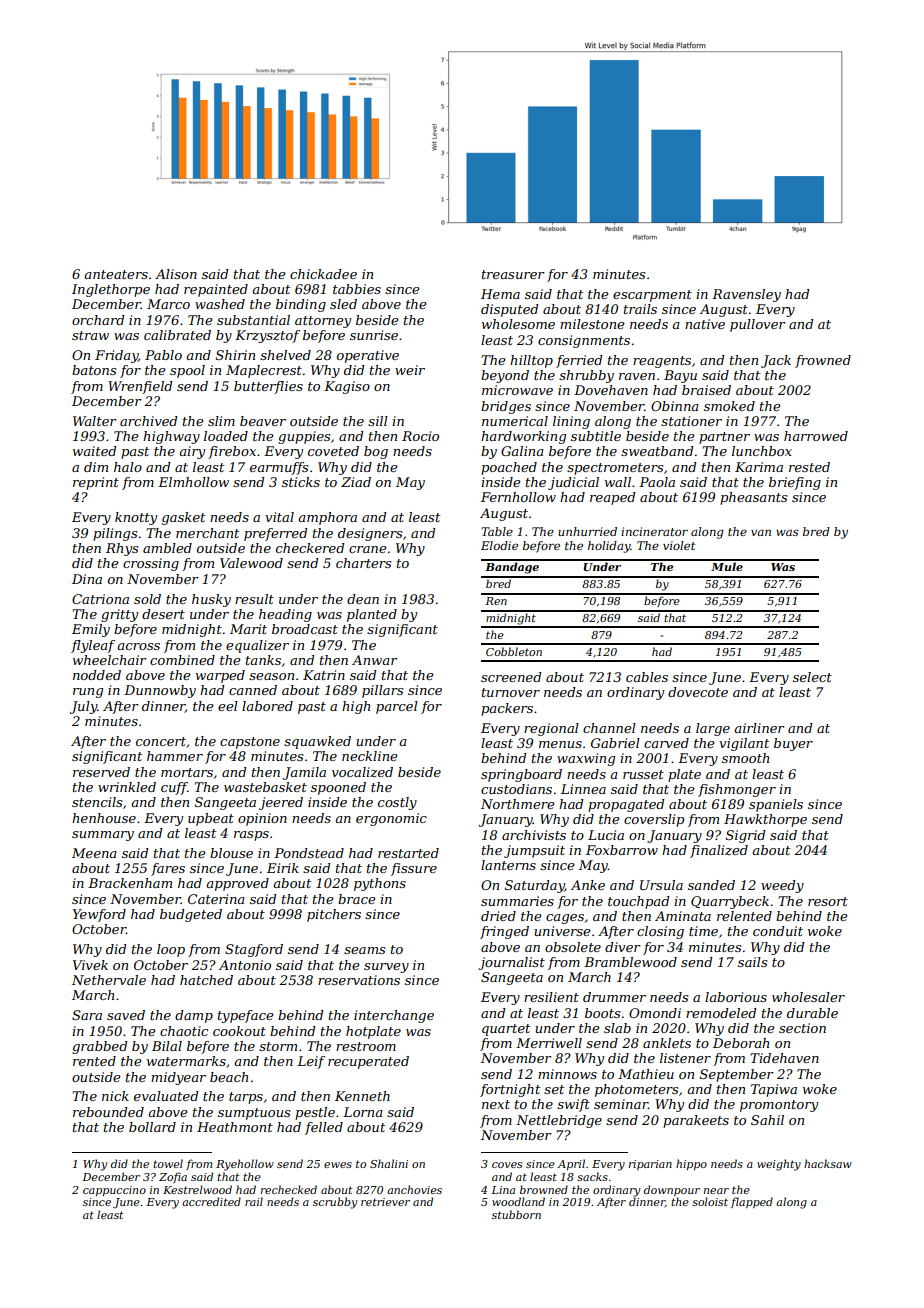  Describe the element at coordinates (130, 883) in the page. I see `Brackenham` at that location.
